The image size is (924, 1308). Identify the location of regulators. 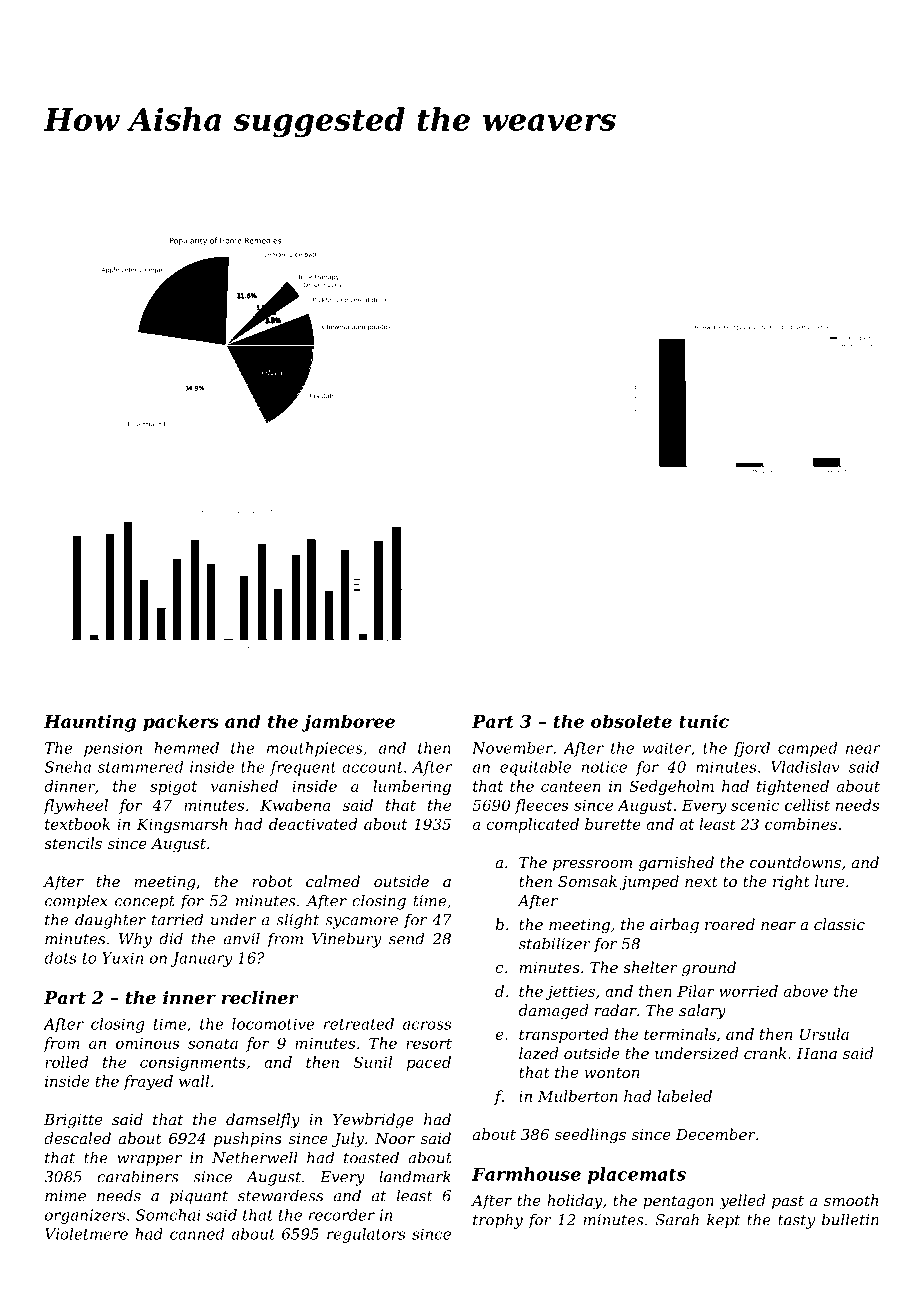
(366, 1235).
